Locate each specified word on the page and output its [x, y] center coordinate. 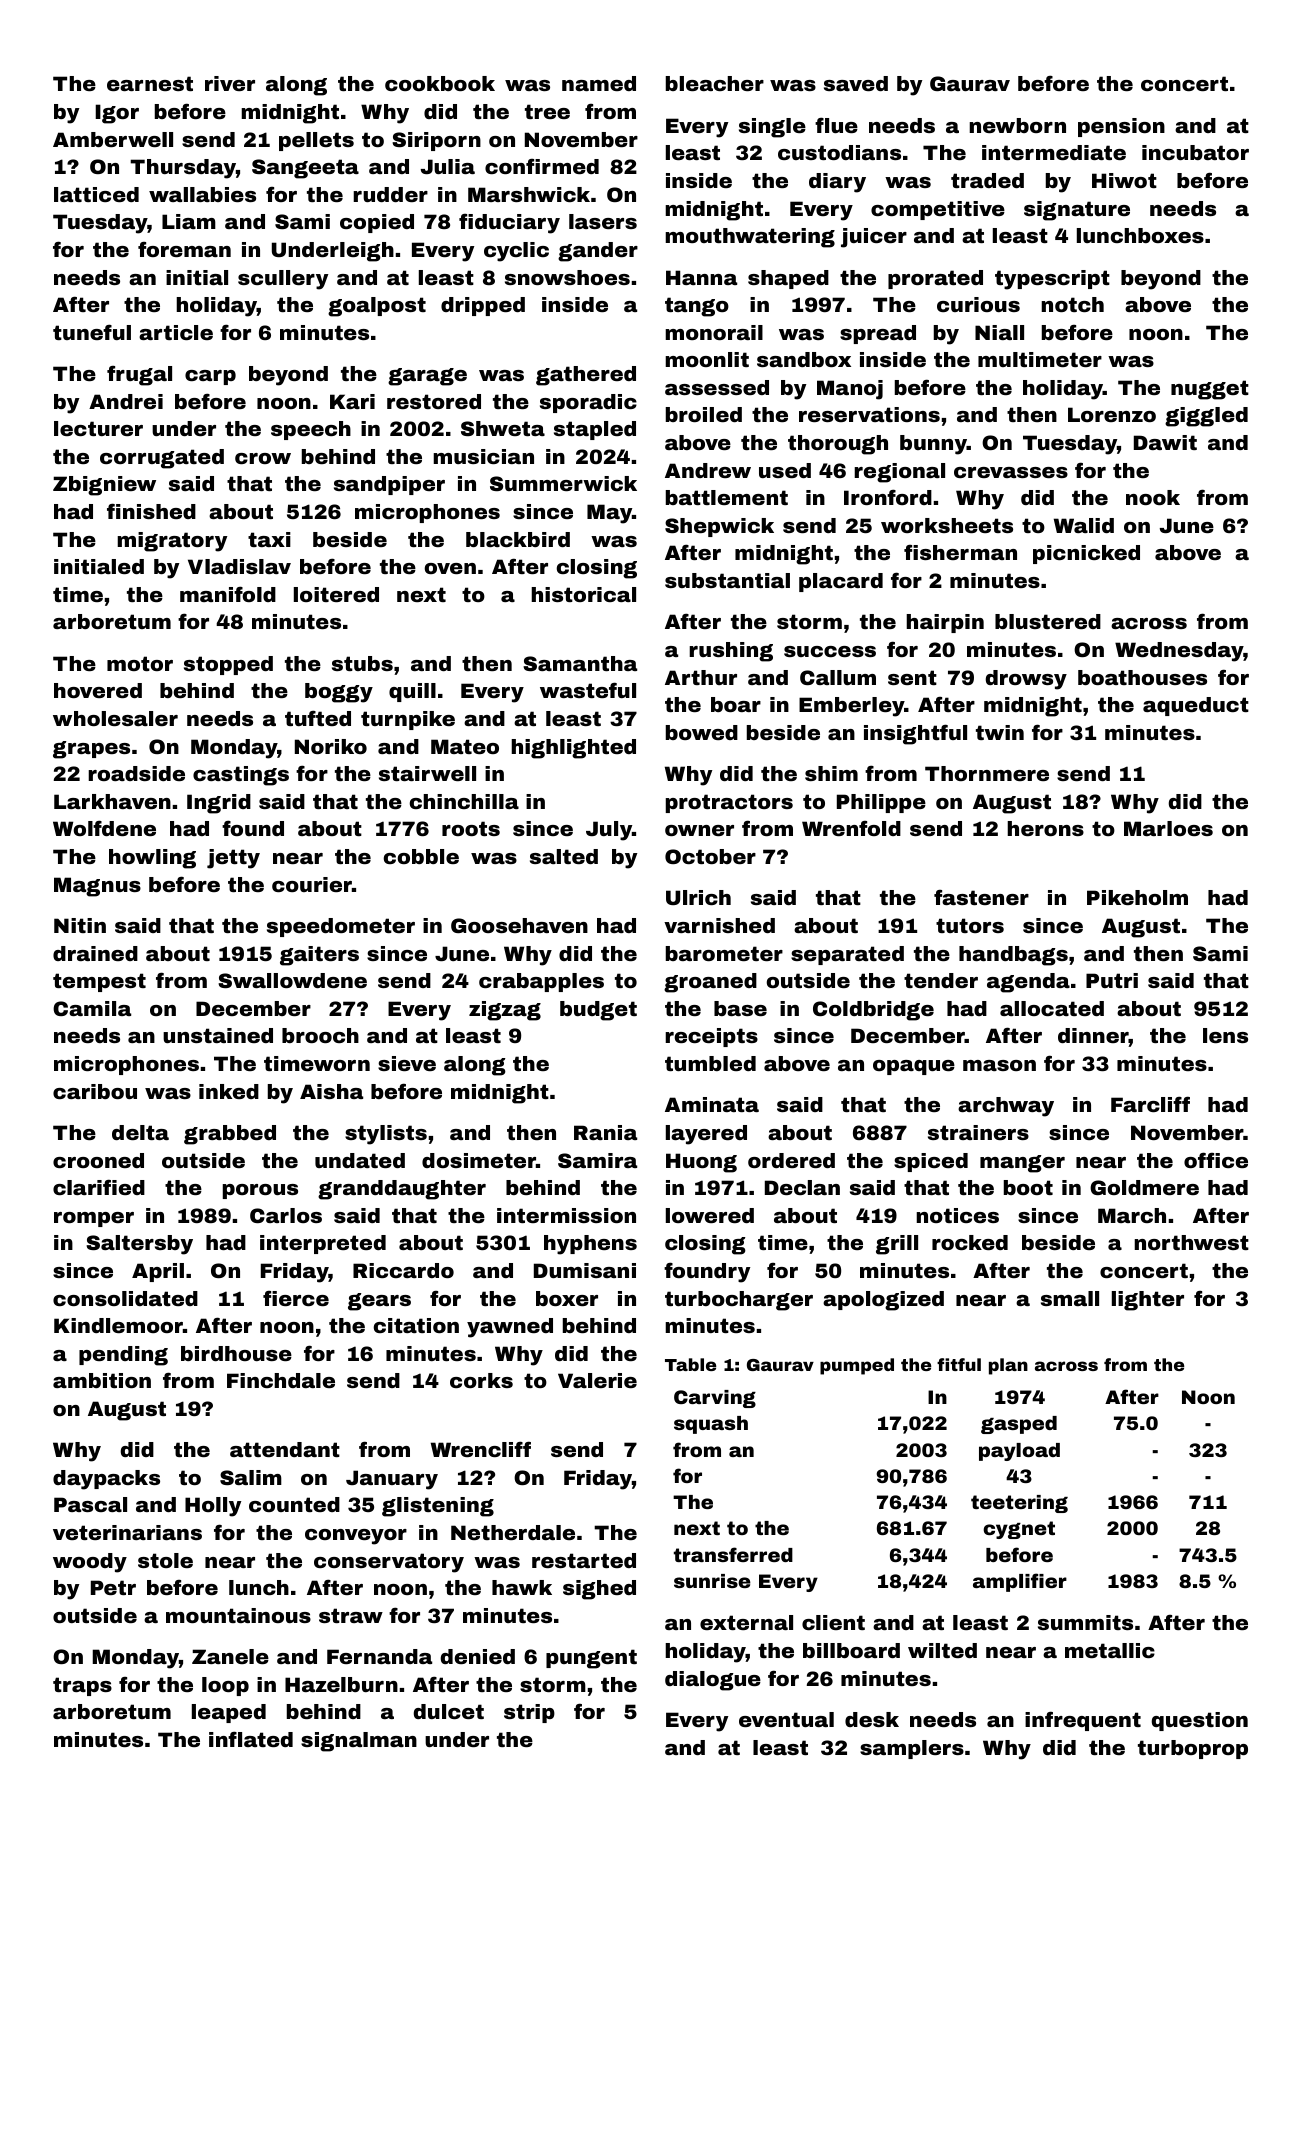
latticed [96, 194]
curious [978, 304]
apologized [883, 1301]
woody [90, 1563]
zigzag [505, 1011]
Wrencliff [481, 1449]
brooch [320, 1035]
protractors [729, 803]
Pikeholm [1137, 897]
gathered [586, 376]
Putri [1112, 980]
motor [140, 663]
